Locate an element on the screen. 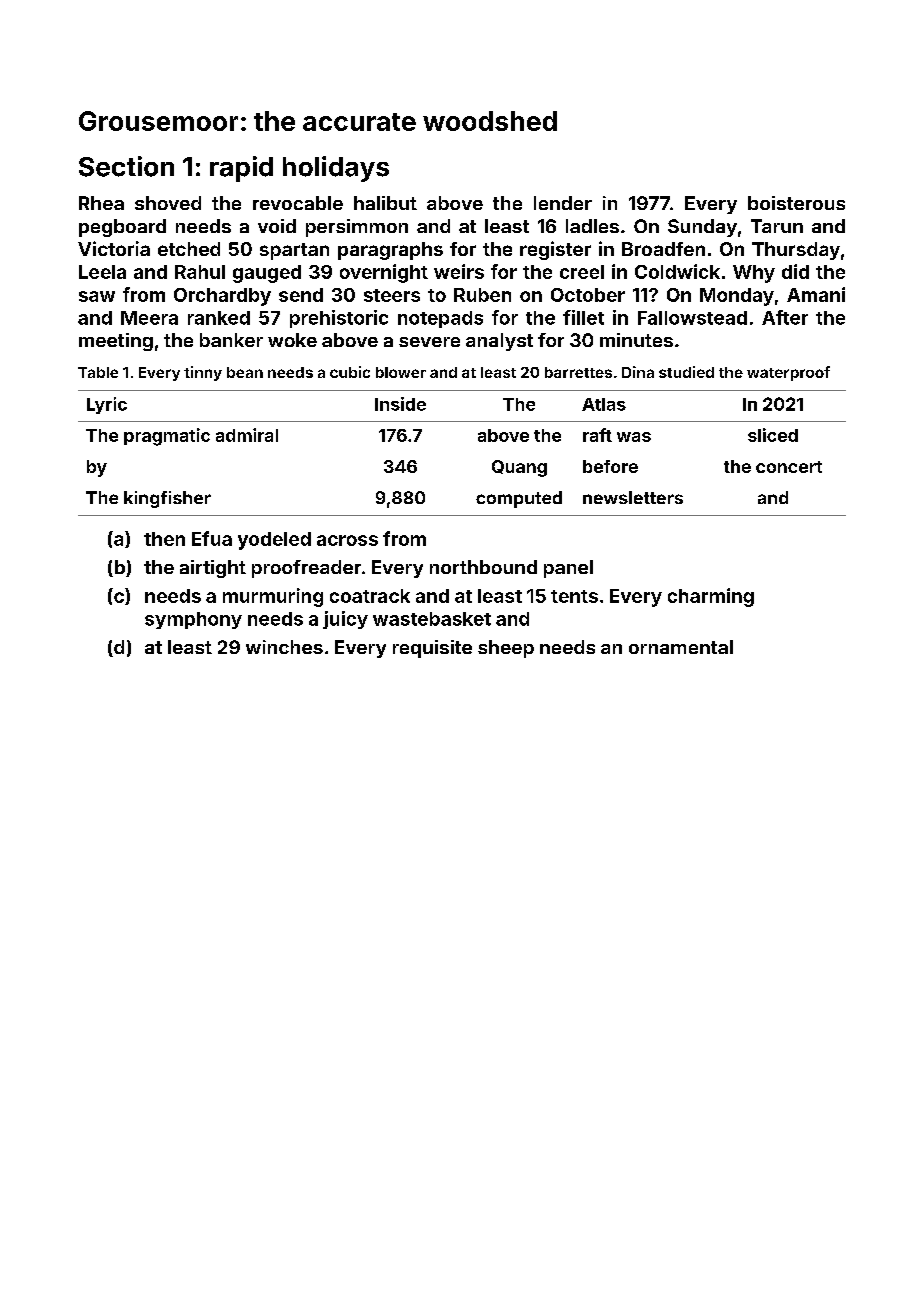 The width and height of the screenshot is (924, 1308). requisite is located at coordinates (432, 649).
